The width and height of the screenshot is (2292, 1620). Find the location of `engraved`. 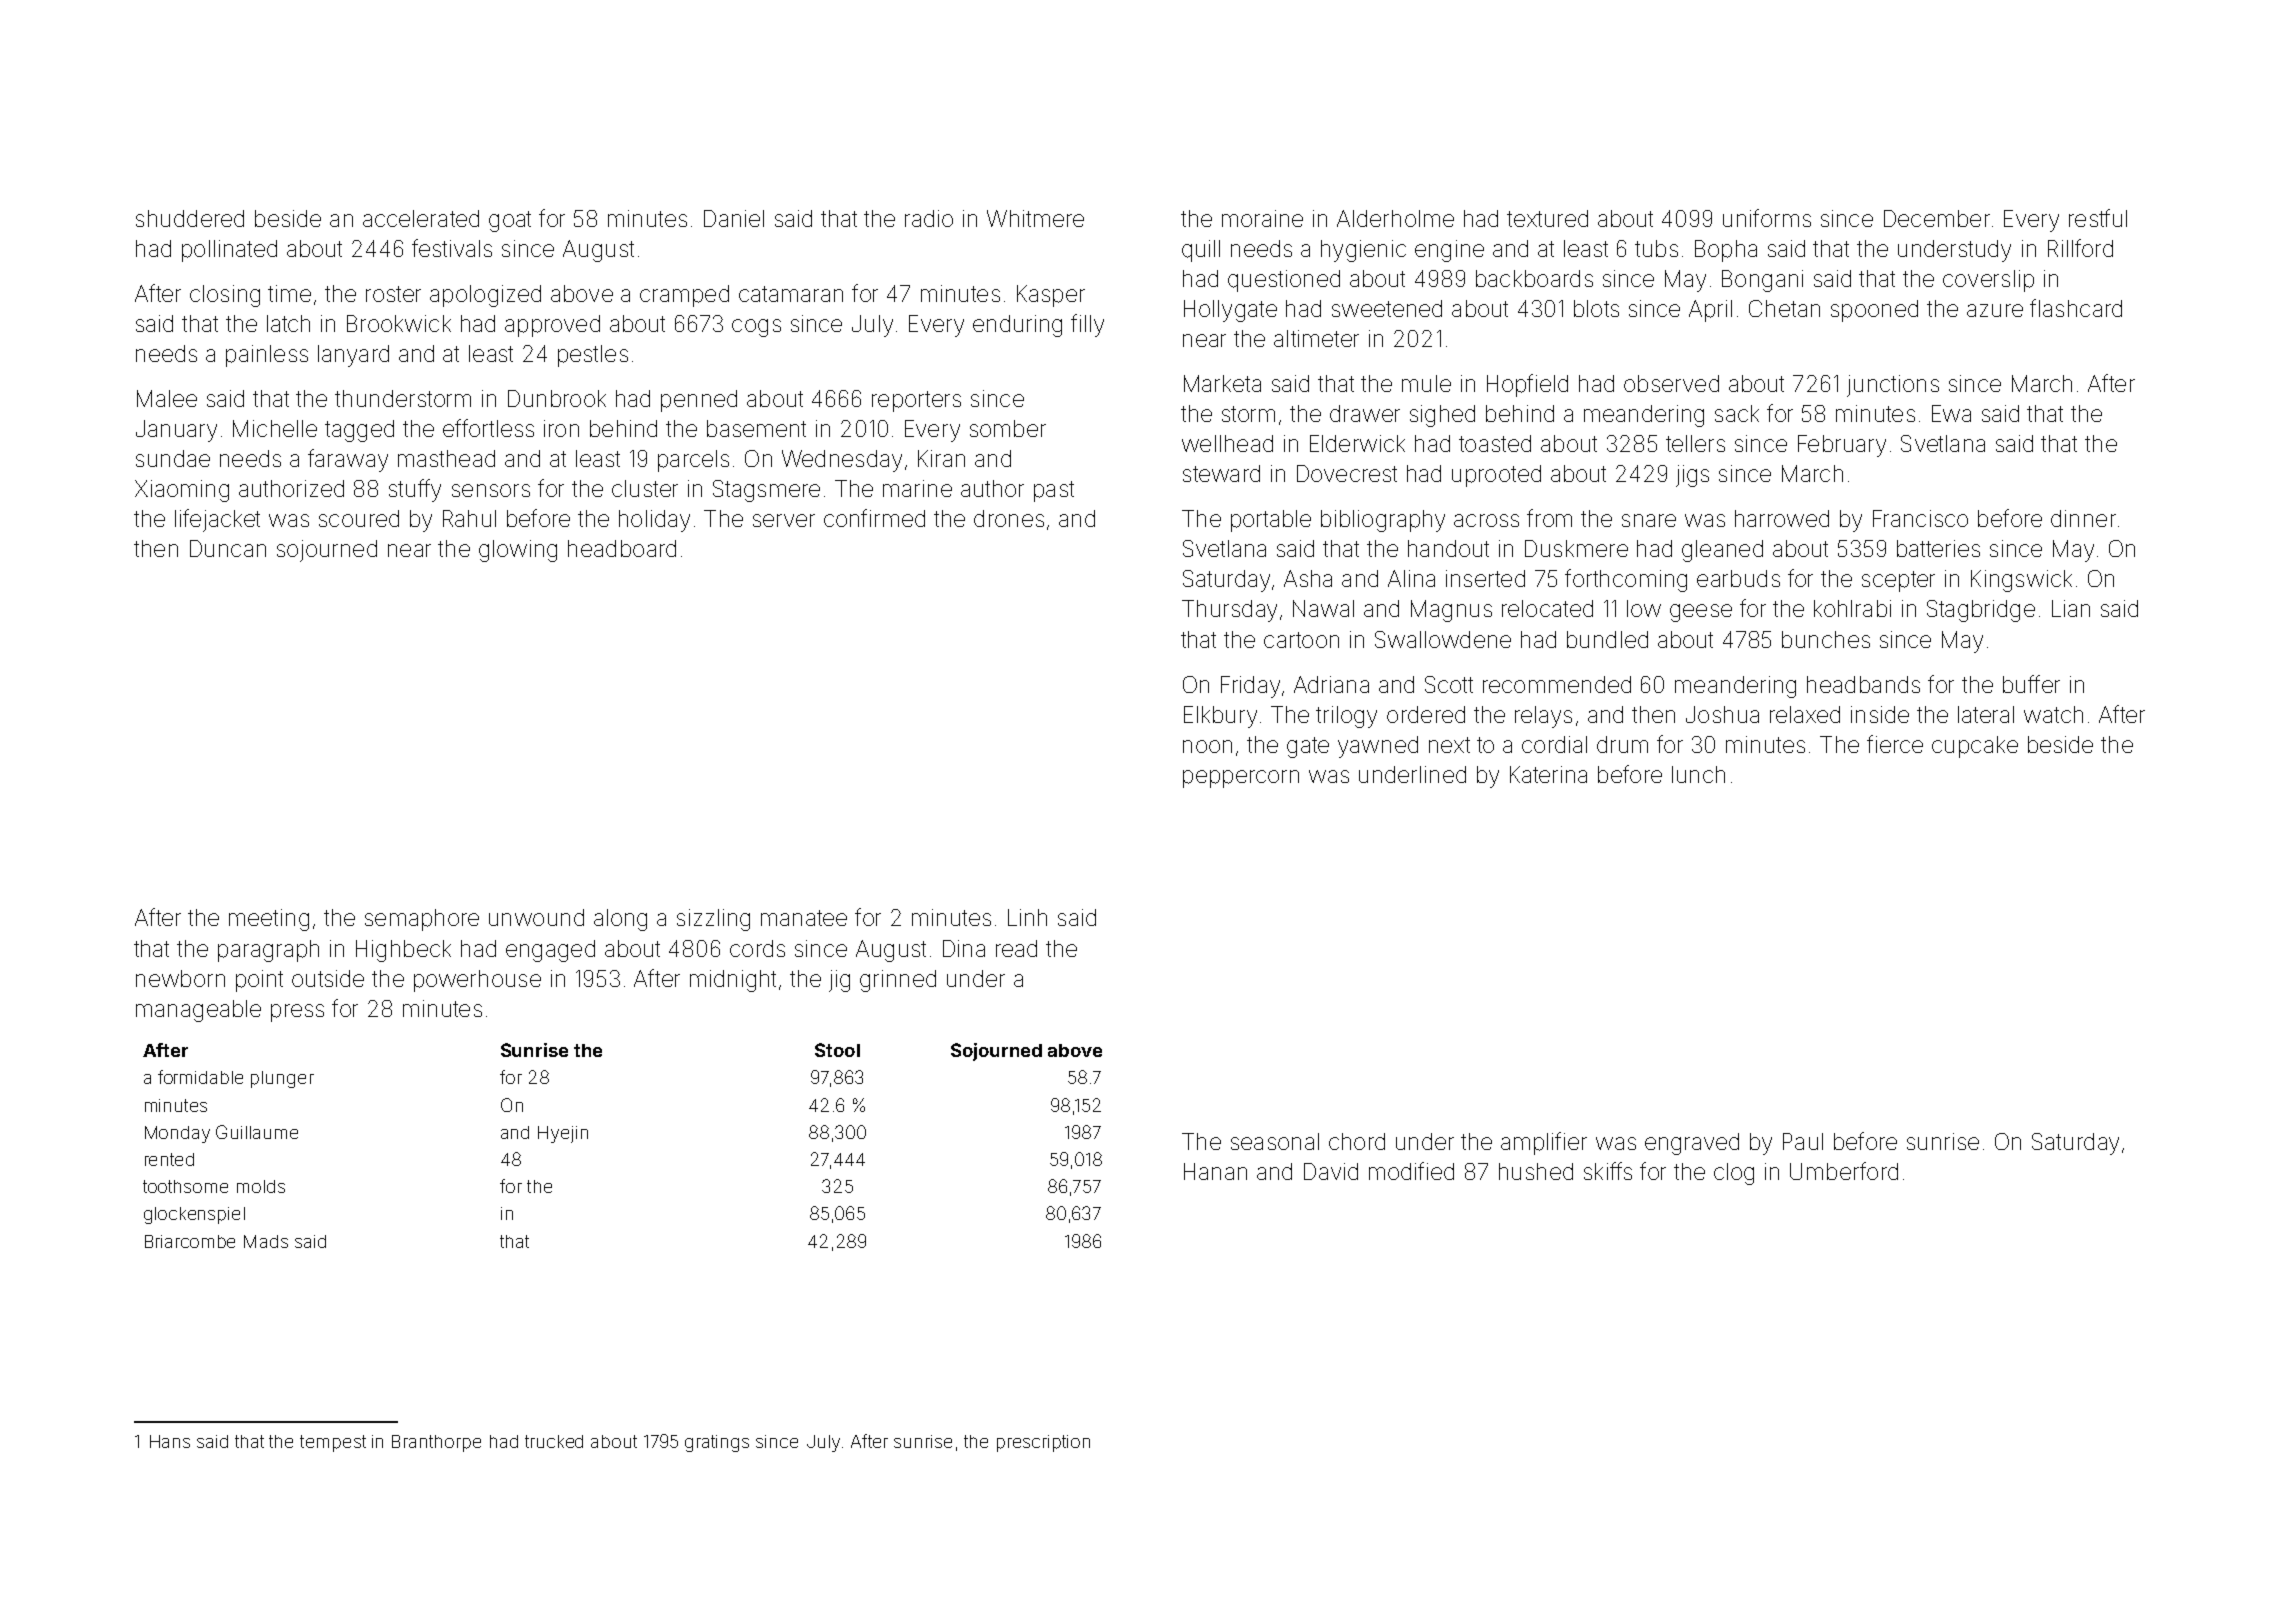

engraved is located at coordinates (1692, 1144).
